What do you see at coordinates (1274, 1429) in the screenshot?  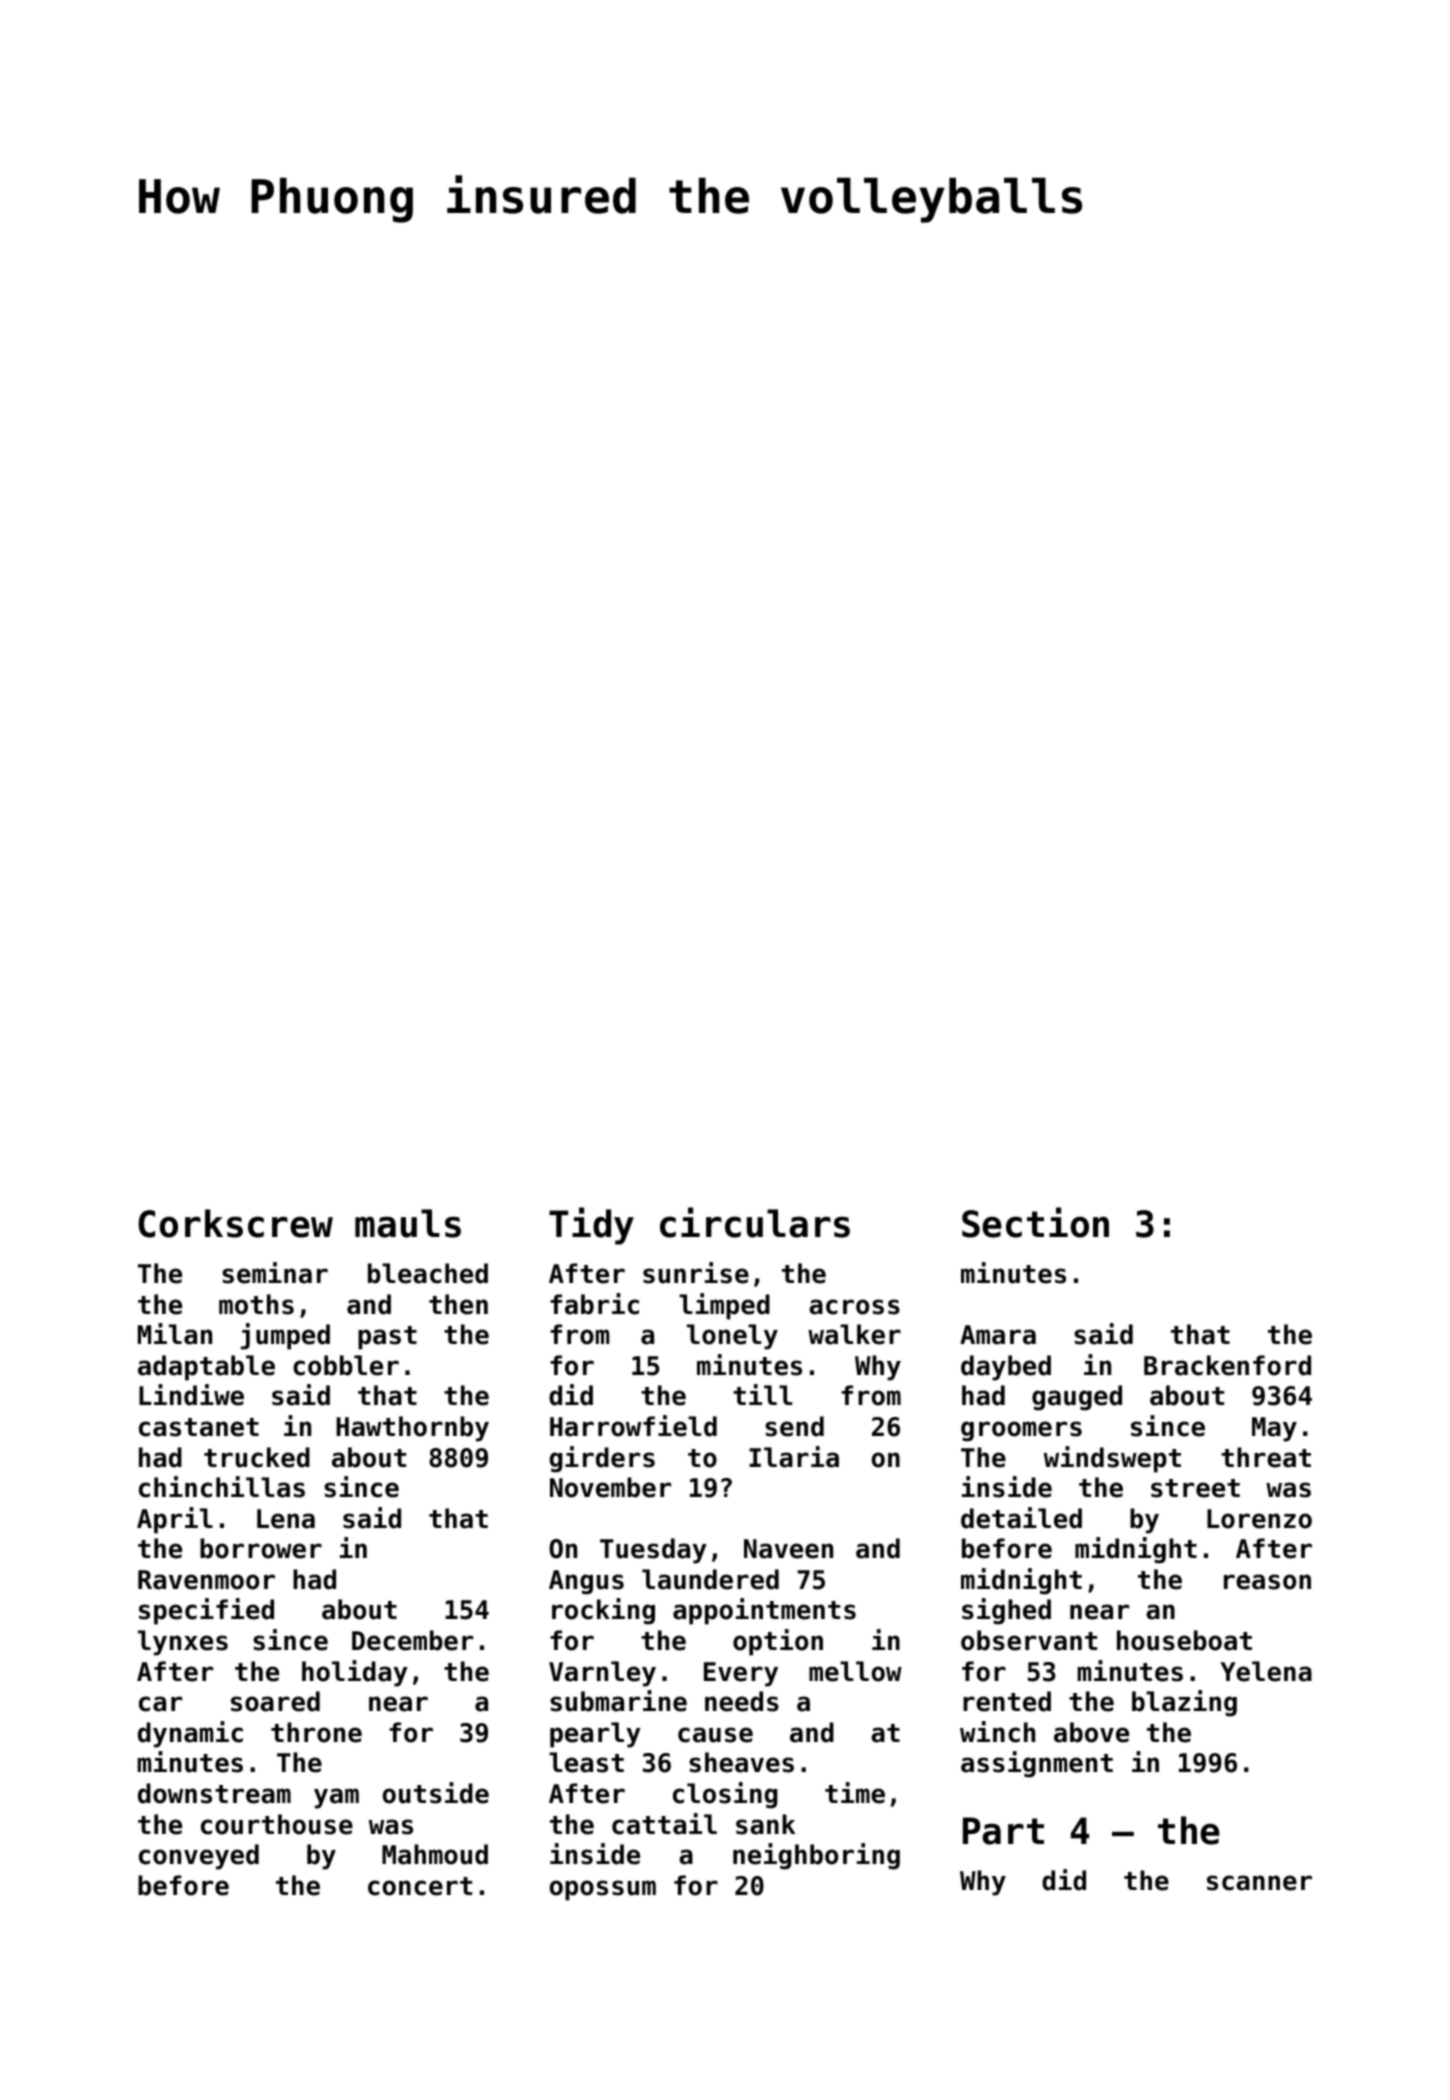 I see `May` at bounding box center [1274, 1429].
